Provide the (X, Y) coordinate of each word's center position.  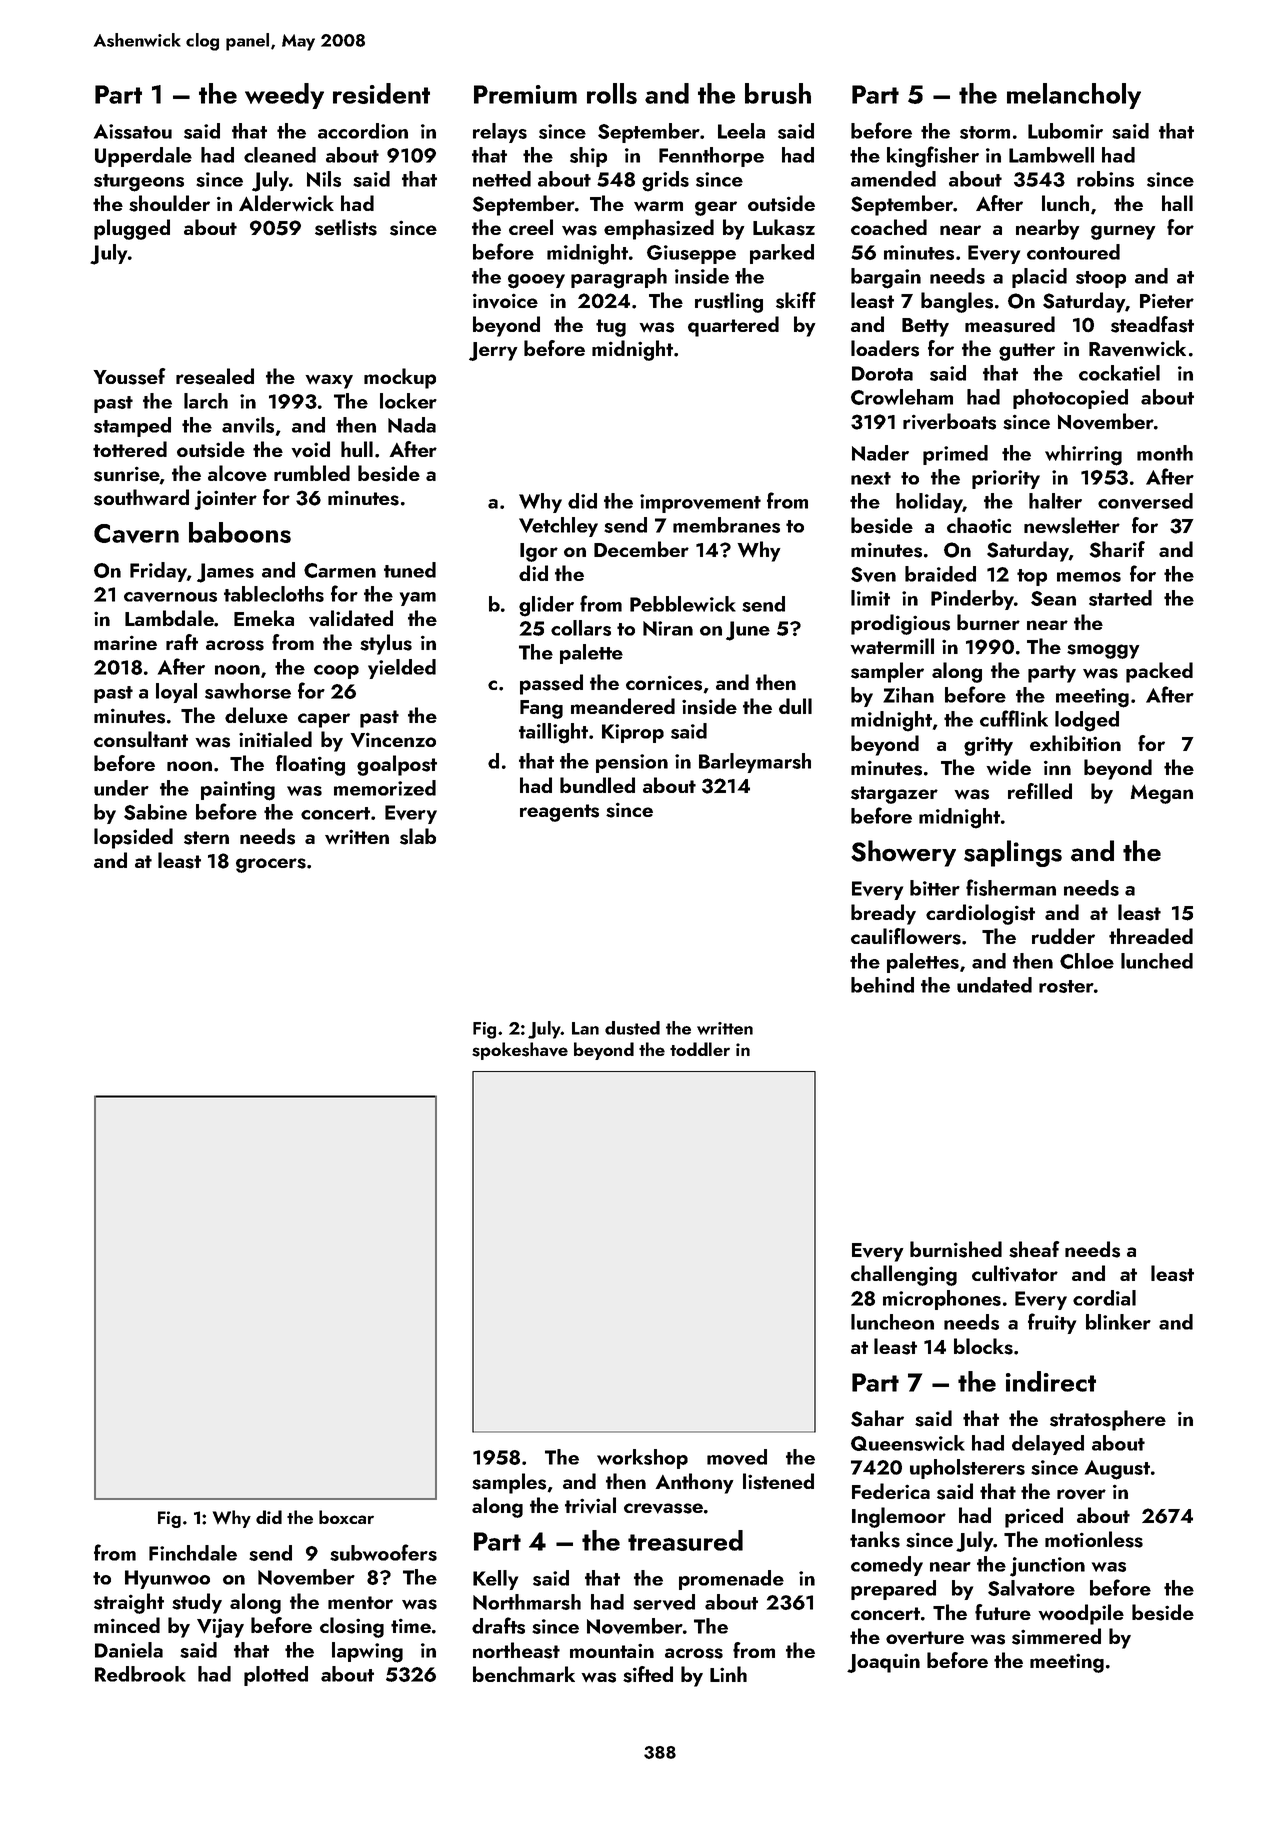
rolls (612, 93)
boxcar (346, 1517)
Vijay (220, 1628)
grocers (271, 865)
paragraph (619, 278)
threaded (1151, 936)
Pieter (1167, 300)
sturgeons (139, 183)
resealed (215, 376)
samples (509, 1483)
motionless (1094, 1539)
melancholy (1074, 96)
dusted (632, 1028)
